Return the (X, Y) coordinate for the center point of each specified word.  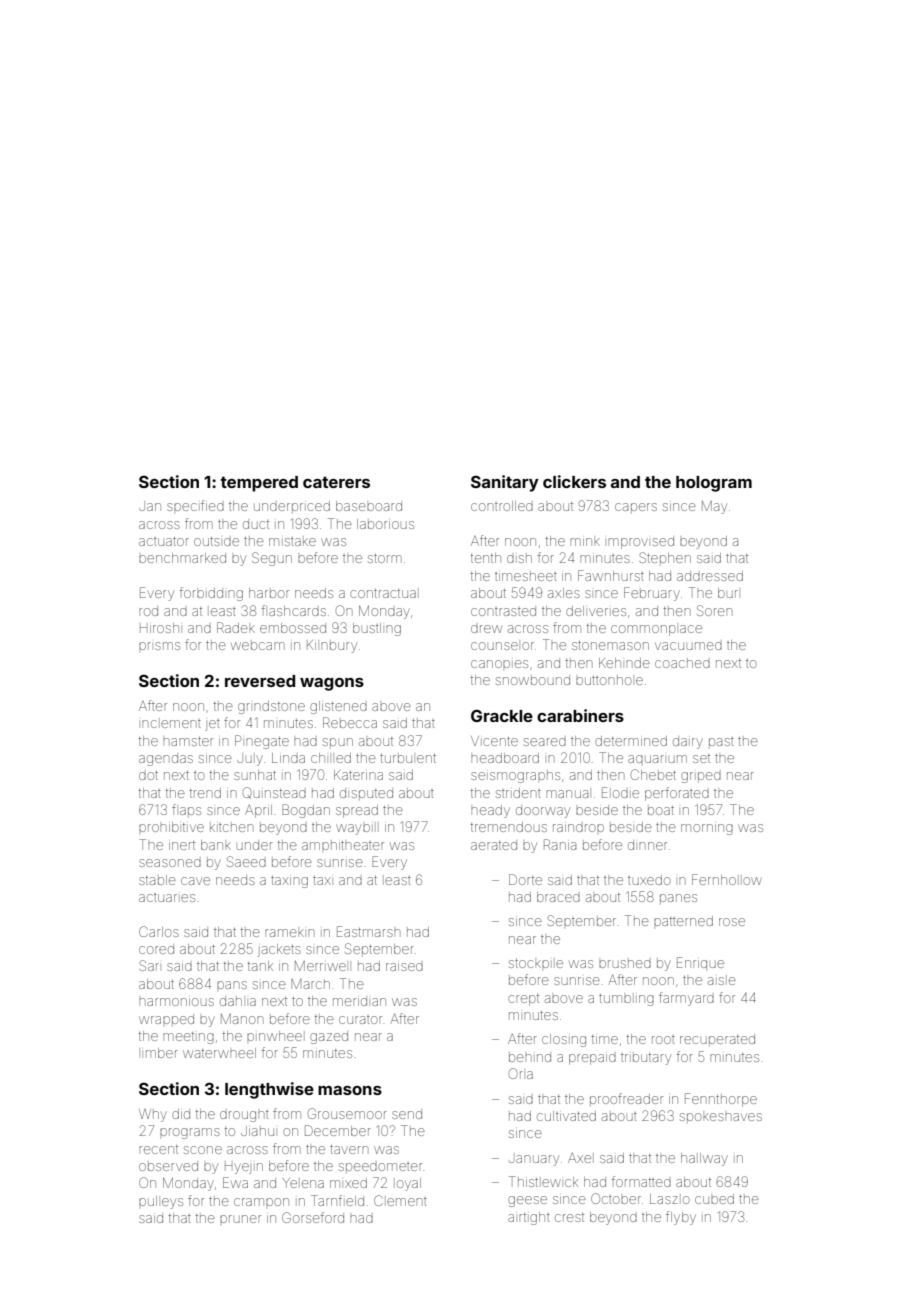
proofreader (626, 1098)
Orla (521, 1073)
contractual (383, 593)
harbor (269, 593)
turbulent (408, 758)
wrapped (166, 1019)
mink (585, 542)
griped (701, 777)
